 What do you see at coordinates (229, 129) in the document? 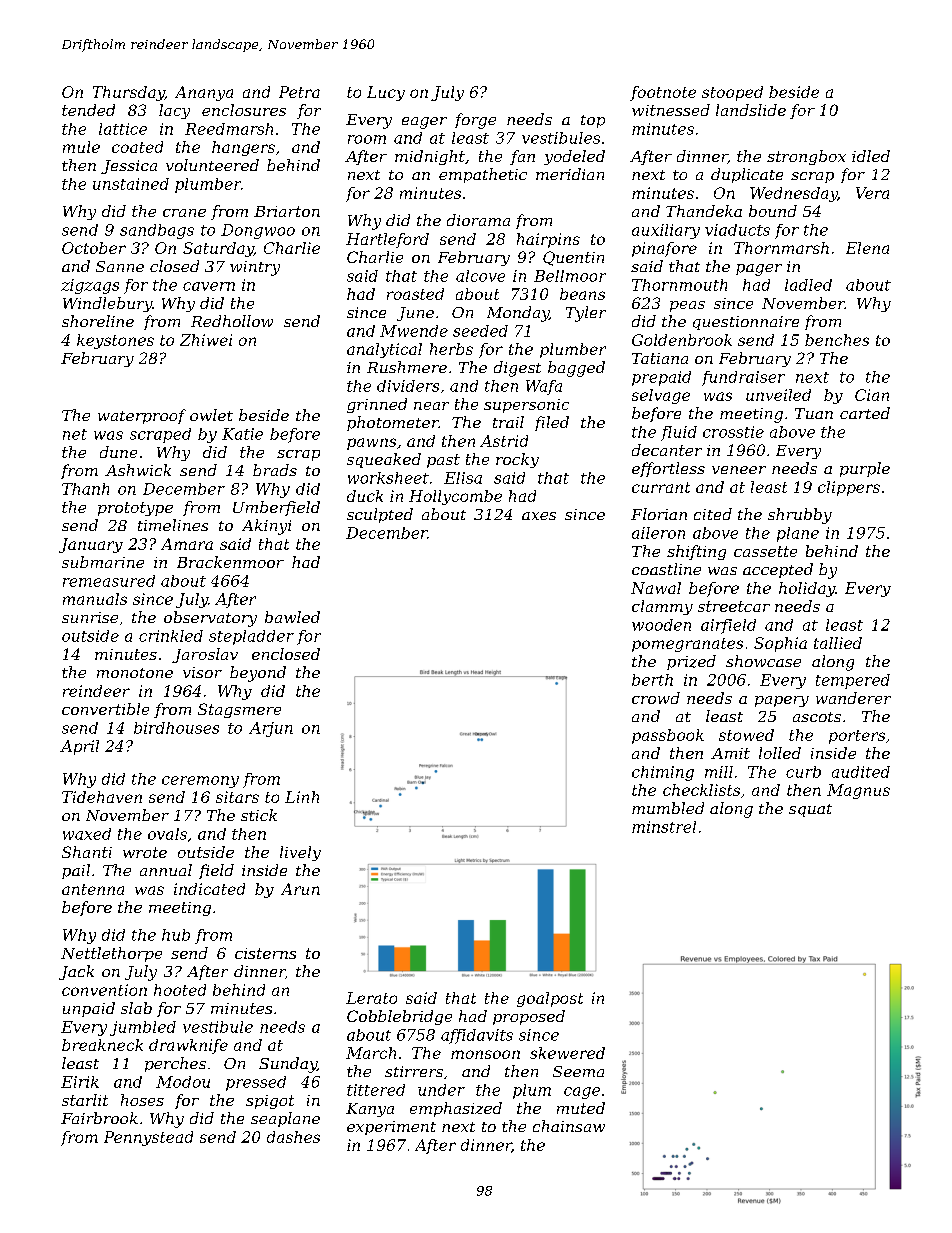
I see `Reedmarsh` at bounding box center [229, 129].
